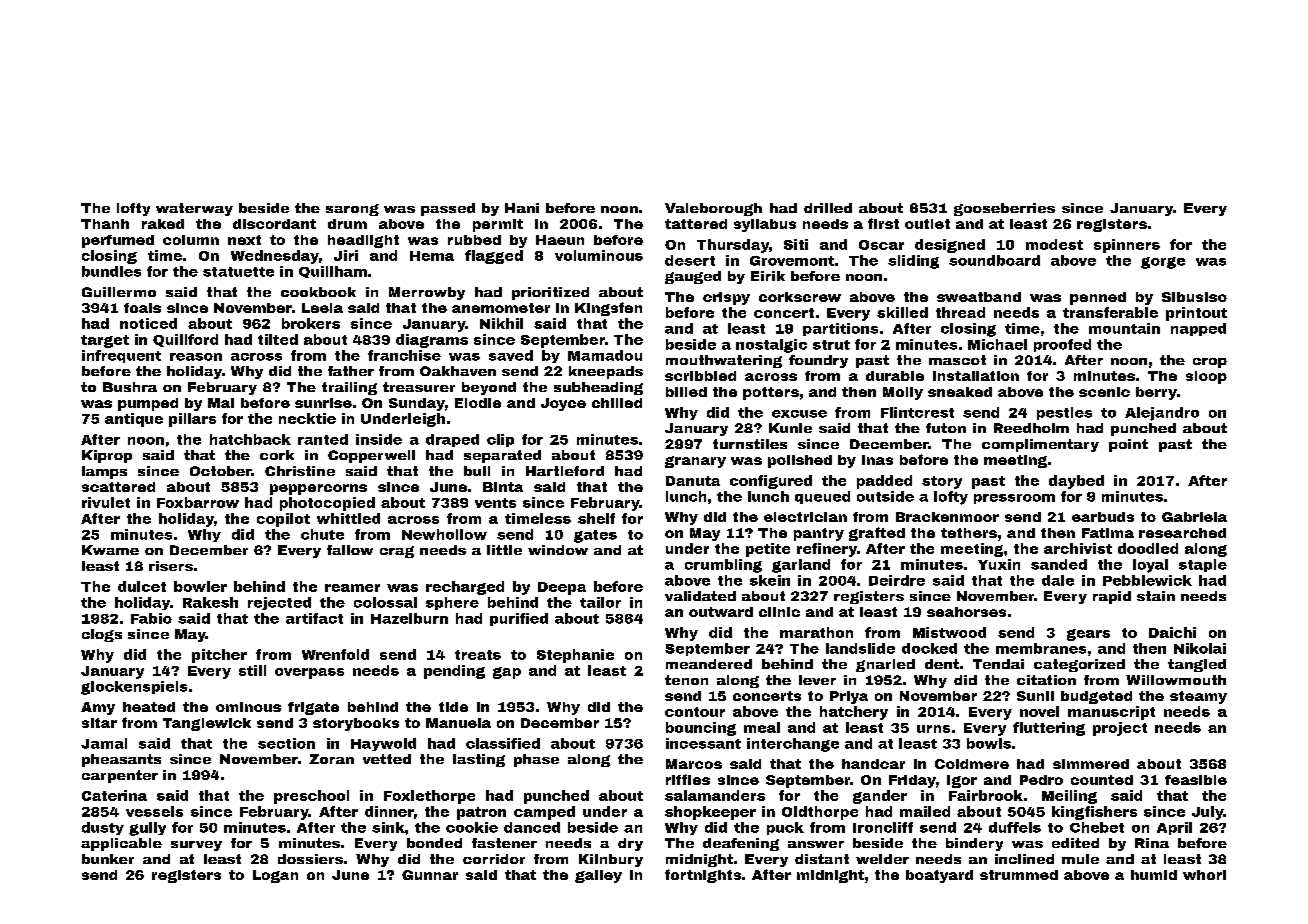 This screenshot has height=924, width=1308. What do you see at coordinates (703, 876) in the screenshot?
I see `fortnights` at bounding box center [703, 876].
